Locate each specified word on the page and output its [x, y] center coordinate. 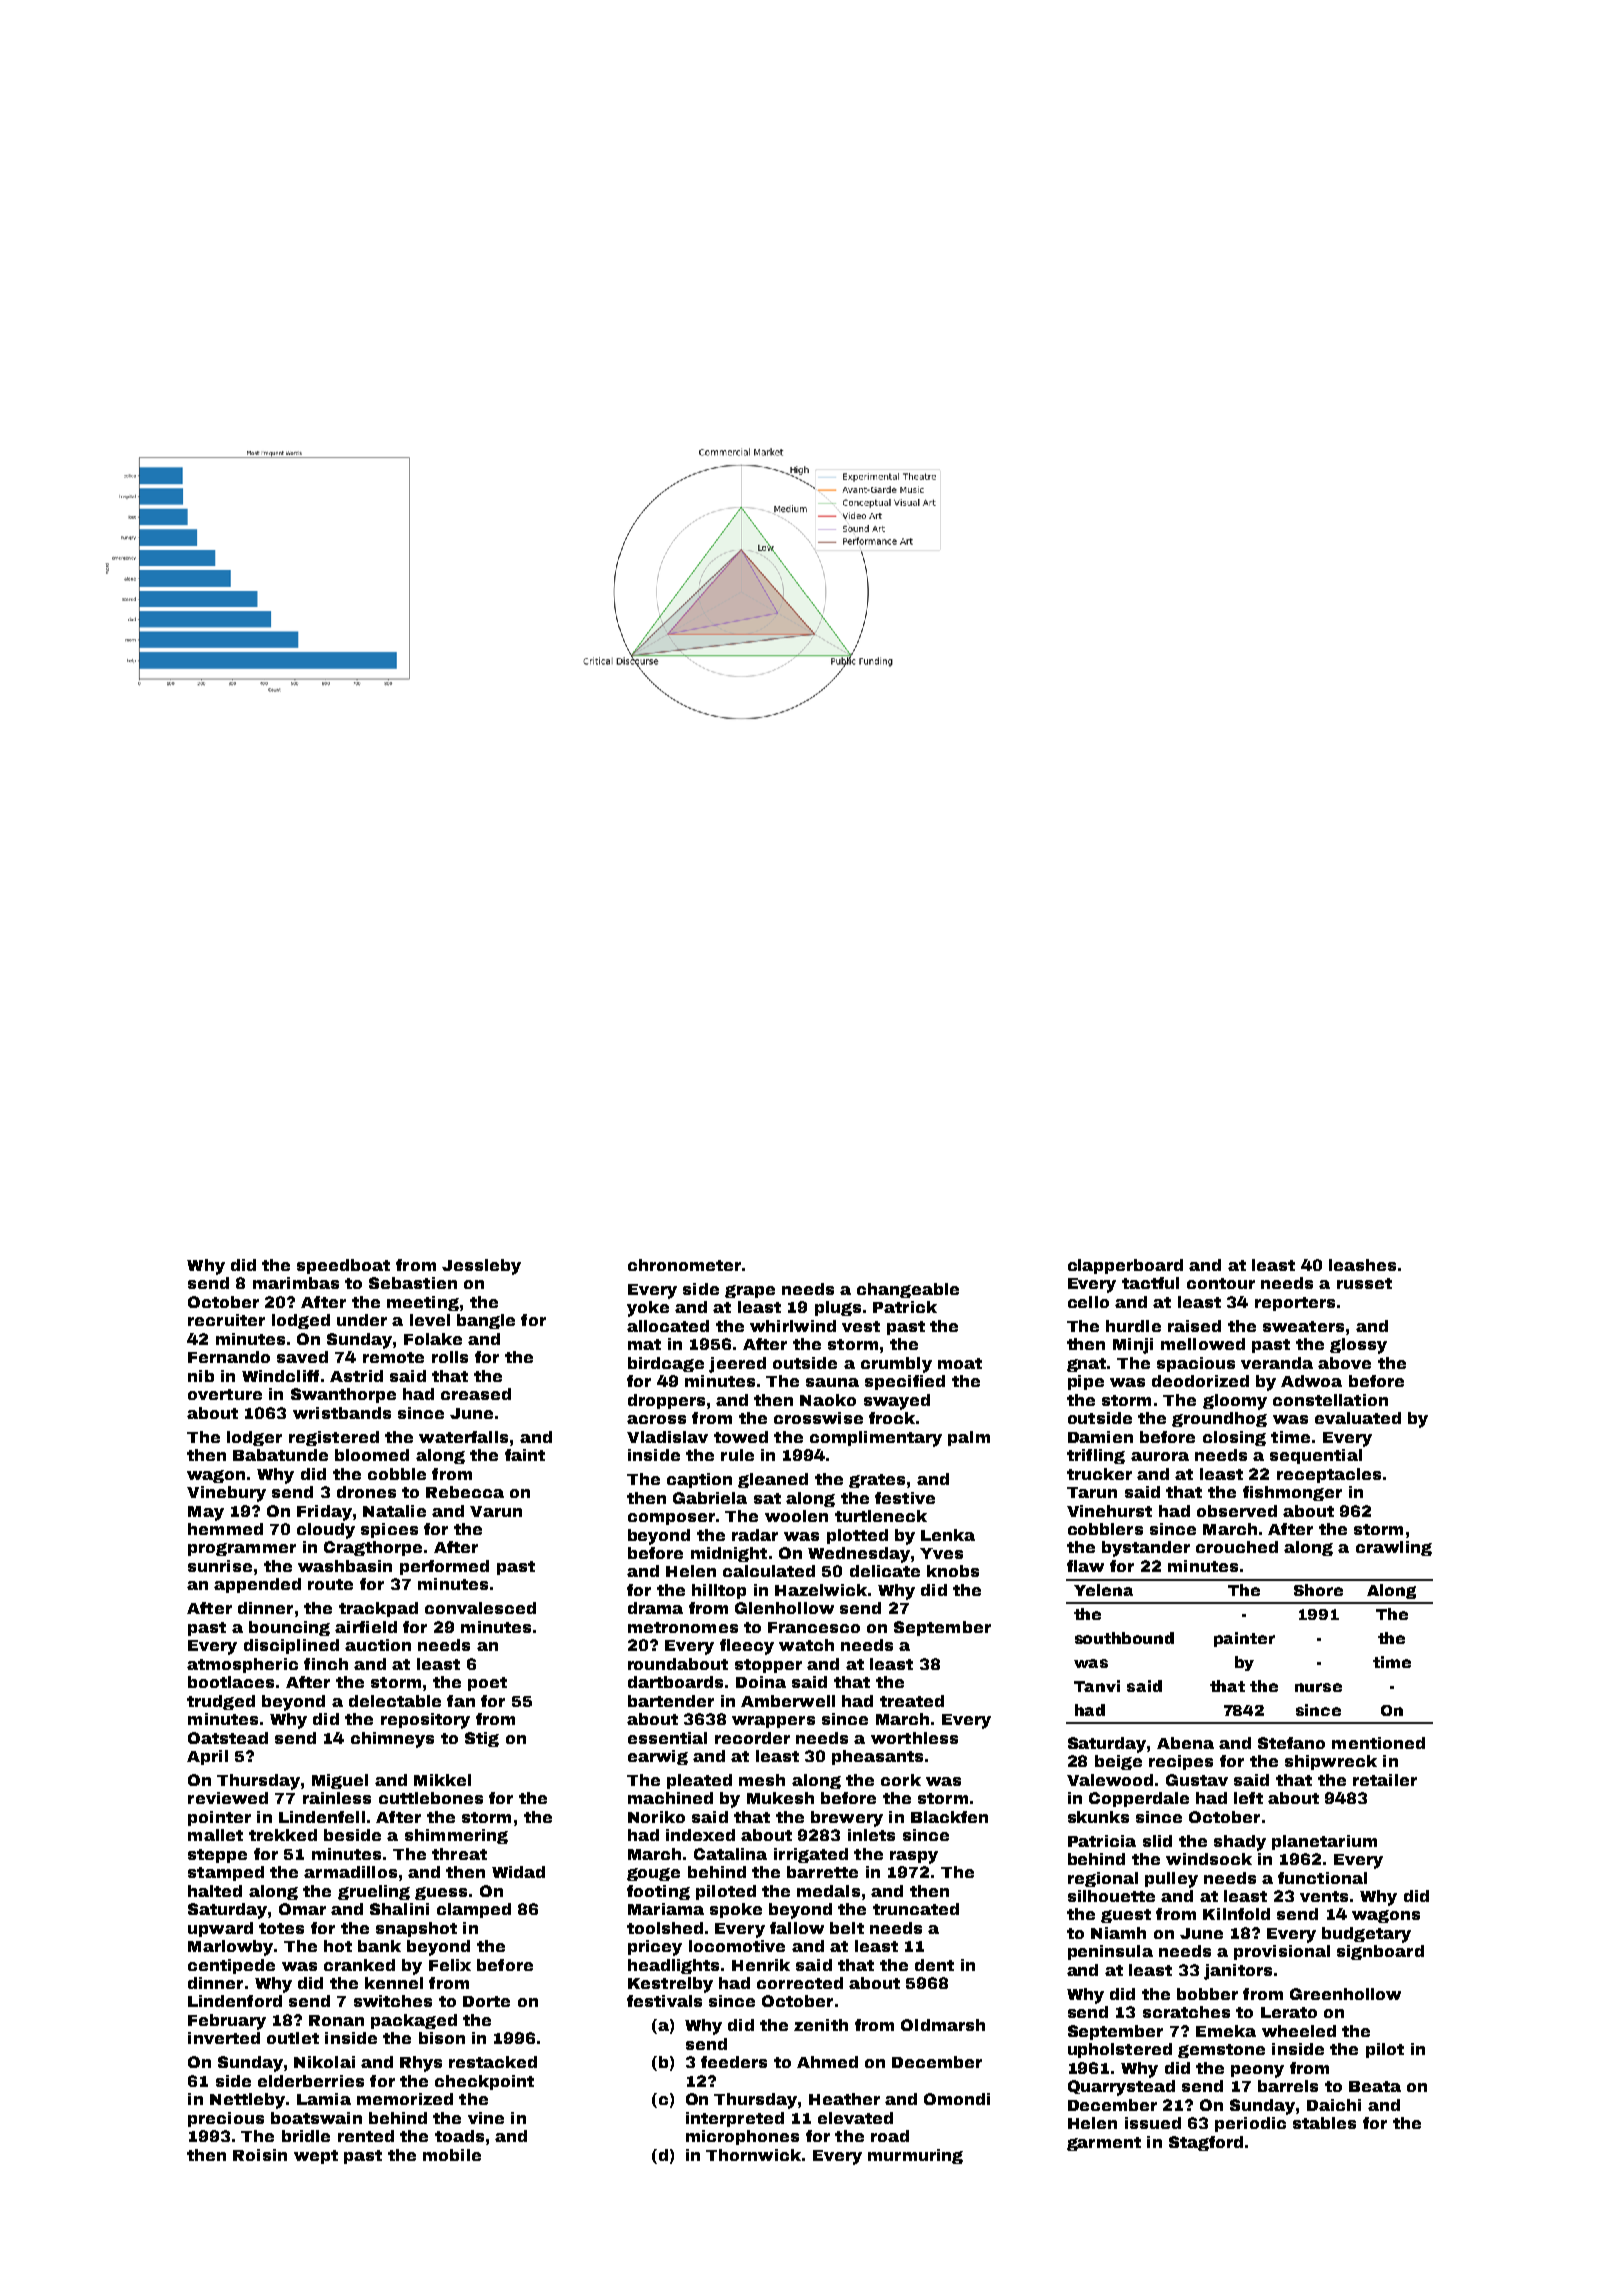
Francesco [814, 1627]
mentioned [1378, 1743]
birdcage [666, 1364]
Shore [1318, 1590]
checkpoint [484, 2082]
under [362, 1320]
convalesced [480, 1608]
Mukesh [780, 1798]
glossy [1358, 1346]
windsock [1209, 1859]
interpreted [735, 2119]
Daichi [1334, 2105]
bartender [671, 1701]
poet [487, 1684]
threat [459, 1854]
